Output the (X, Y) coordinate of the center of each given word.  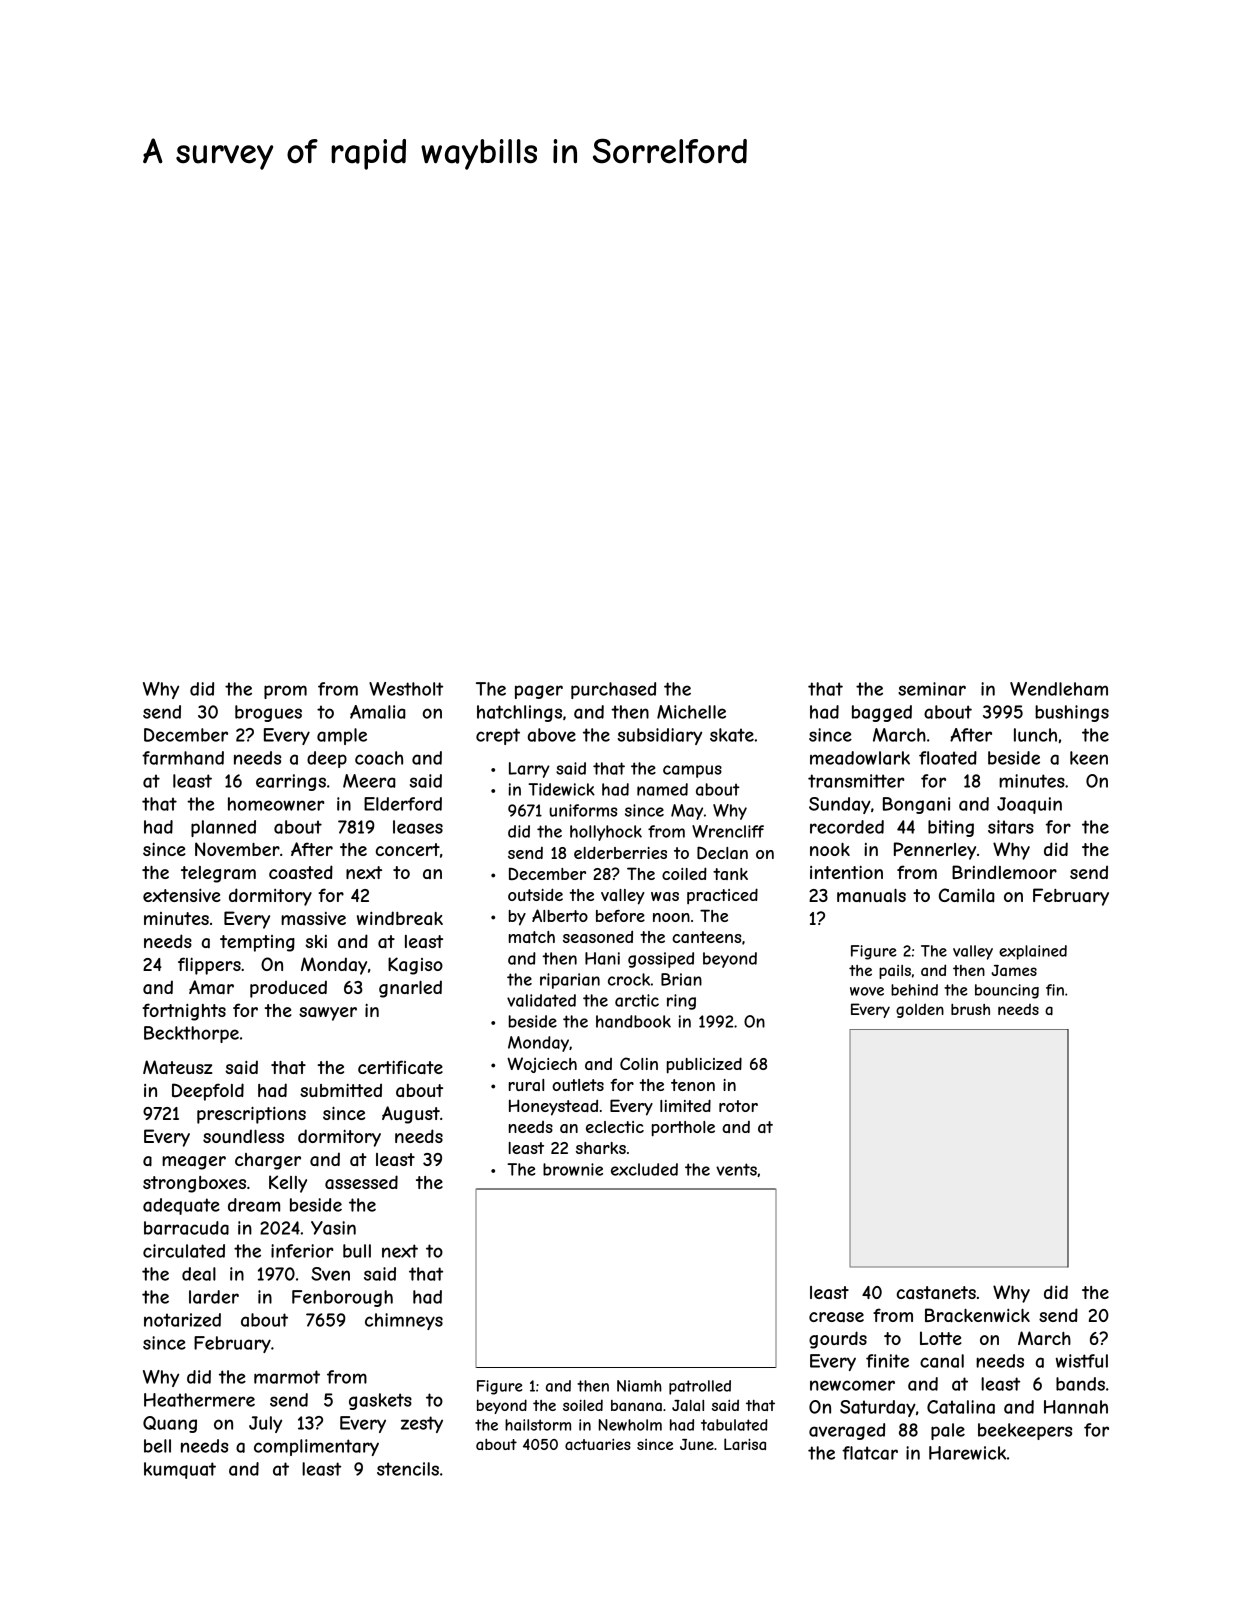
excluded (644, 1169)
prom (285, 692)
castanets (936, 1292)
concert (408, 849)
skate (732, 735)
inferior (302, 1251)
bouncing (1007, 991)
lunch (1035, 735)
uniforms (583, 810)
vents (736, 1169)
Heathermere (199, 1400)
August (411, 1115)
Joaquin (1029, 805)
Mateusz (177, 1067)
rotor (738, 1106)
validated (541, 1000)
